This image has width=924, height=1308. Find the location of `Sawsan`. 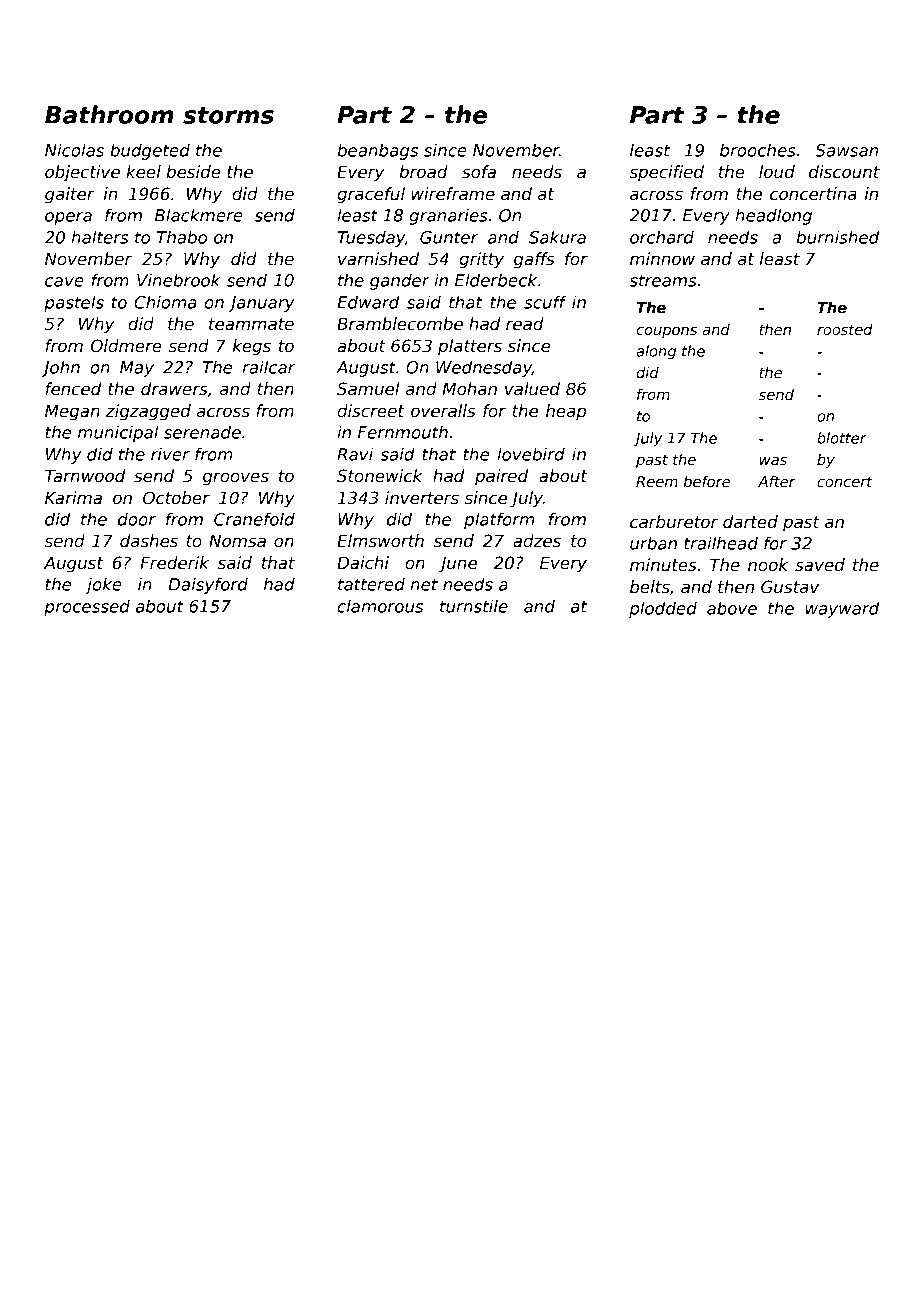

Sawsan is located at coordinates (846, 150).
